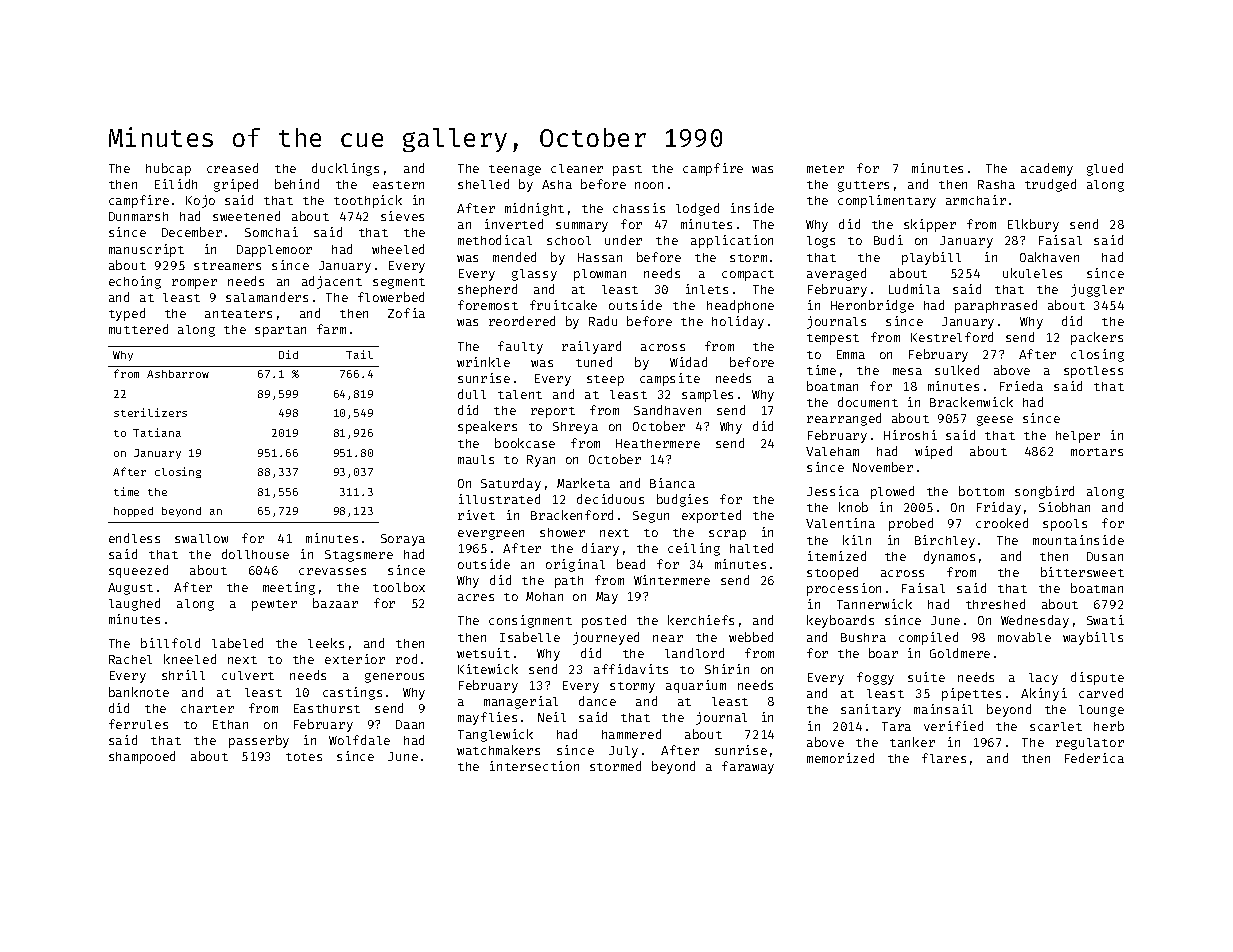 The height and width of the screenshot is (952, 1233). What do you see at coordinates (142, 757) in the screenshot?
I see `shampooed` at bounding box center [142, 757].
